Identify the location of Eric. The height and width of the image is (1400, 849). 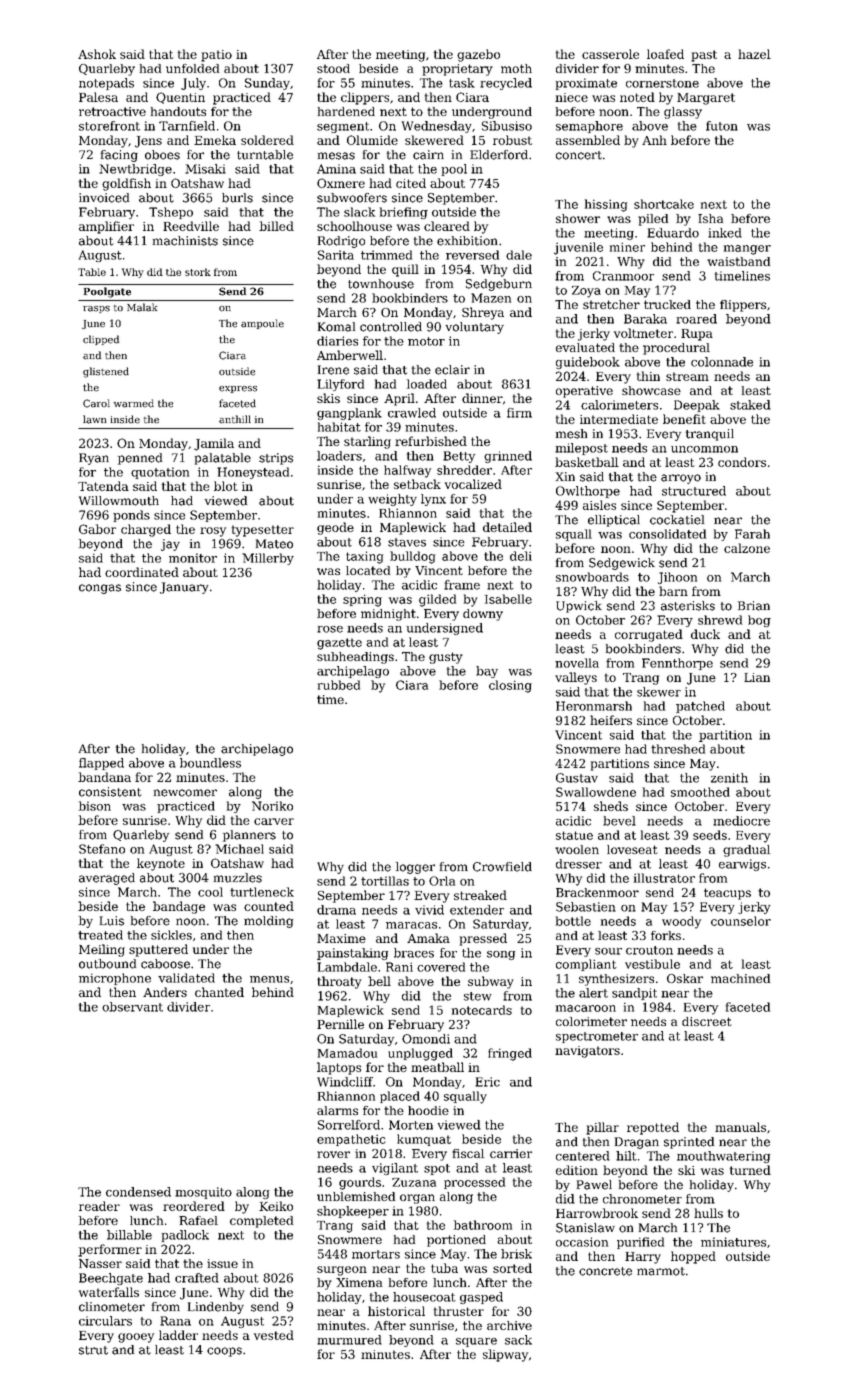
(487, 1082).
